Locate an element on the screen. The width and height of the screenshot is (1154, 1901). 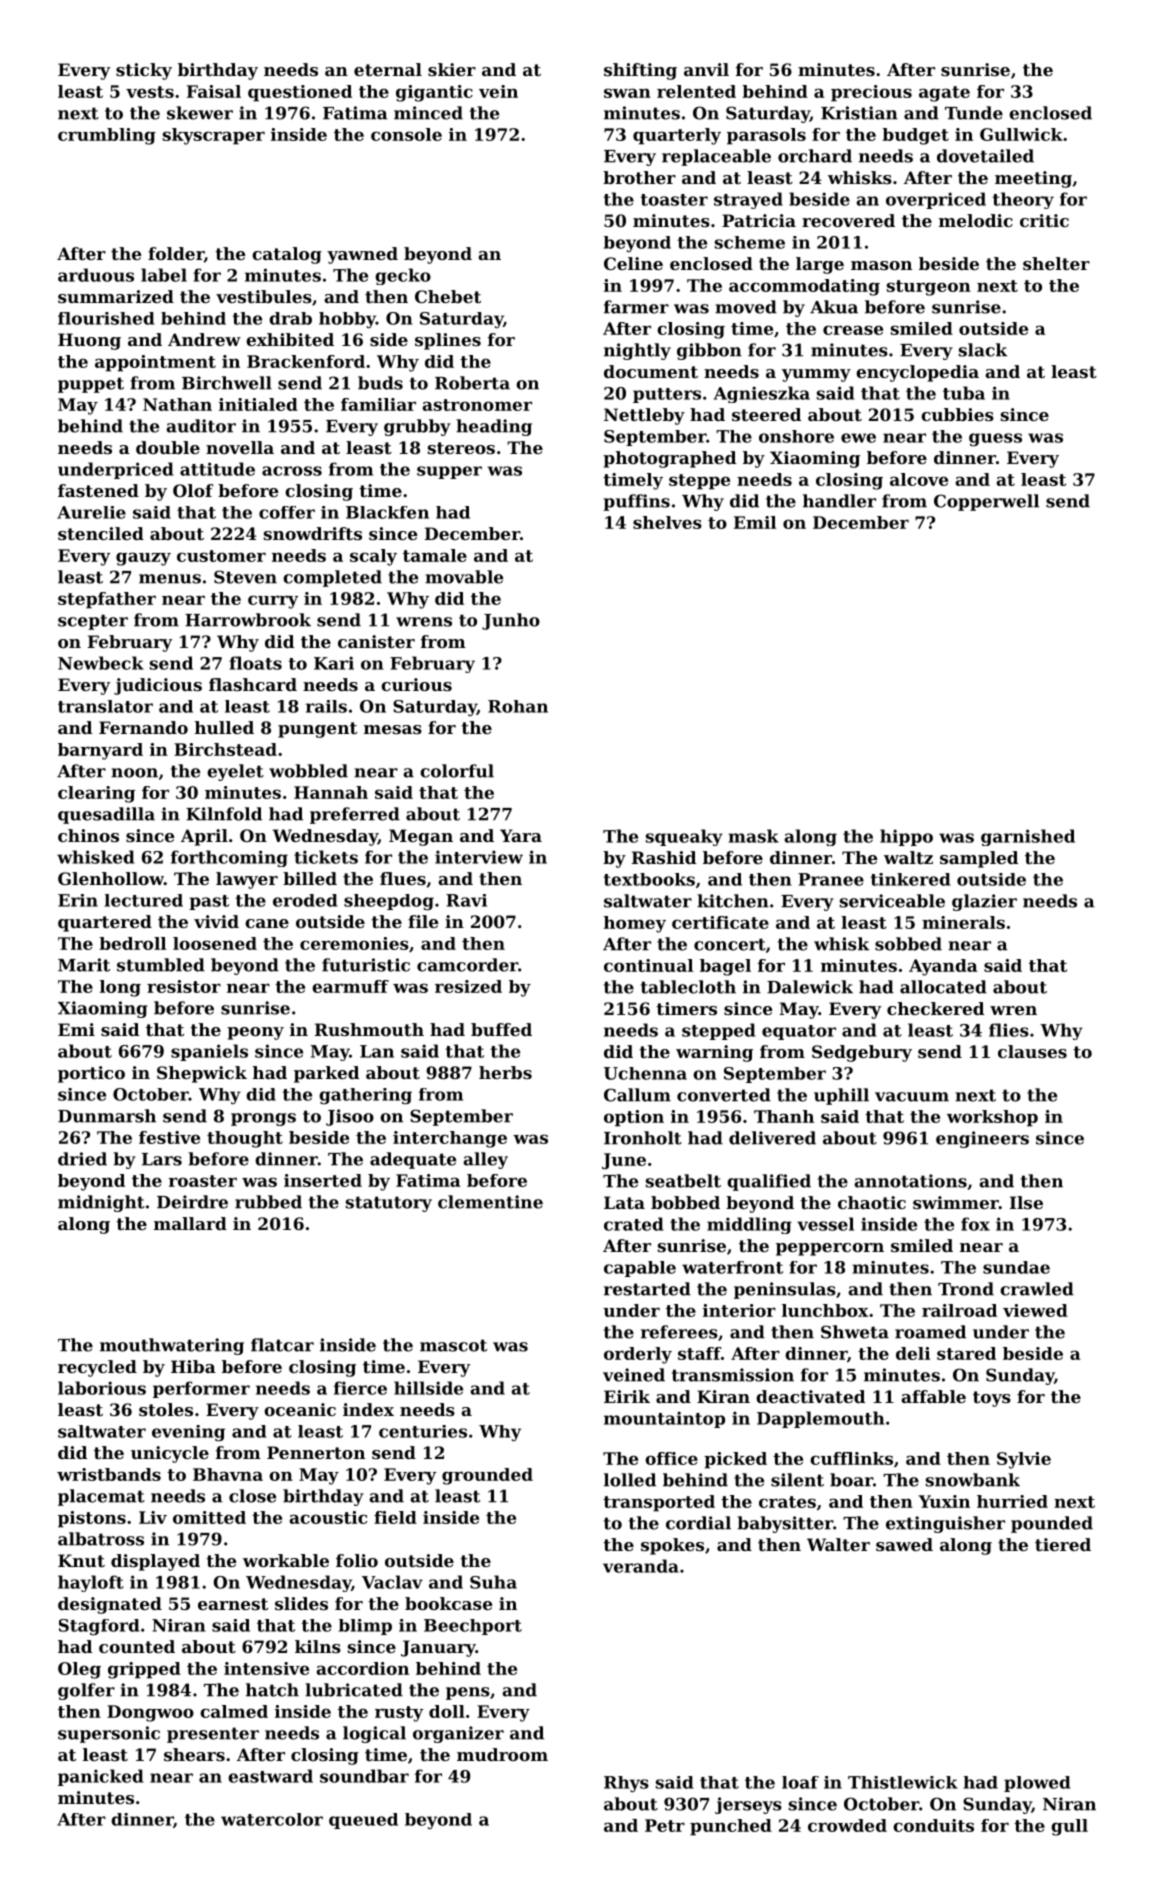
Bhavna is located at coordinates (228, 1474).
